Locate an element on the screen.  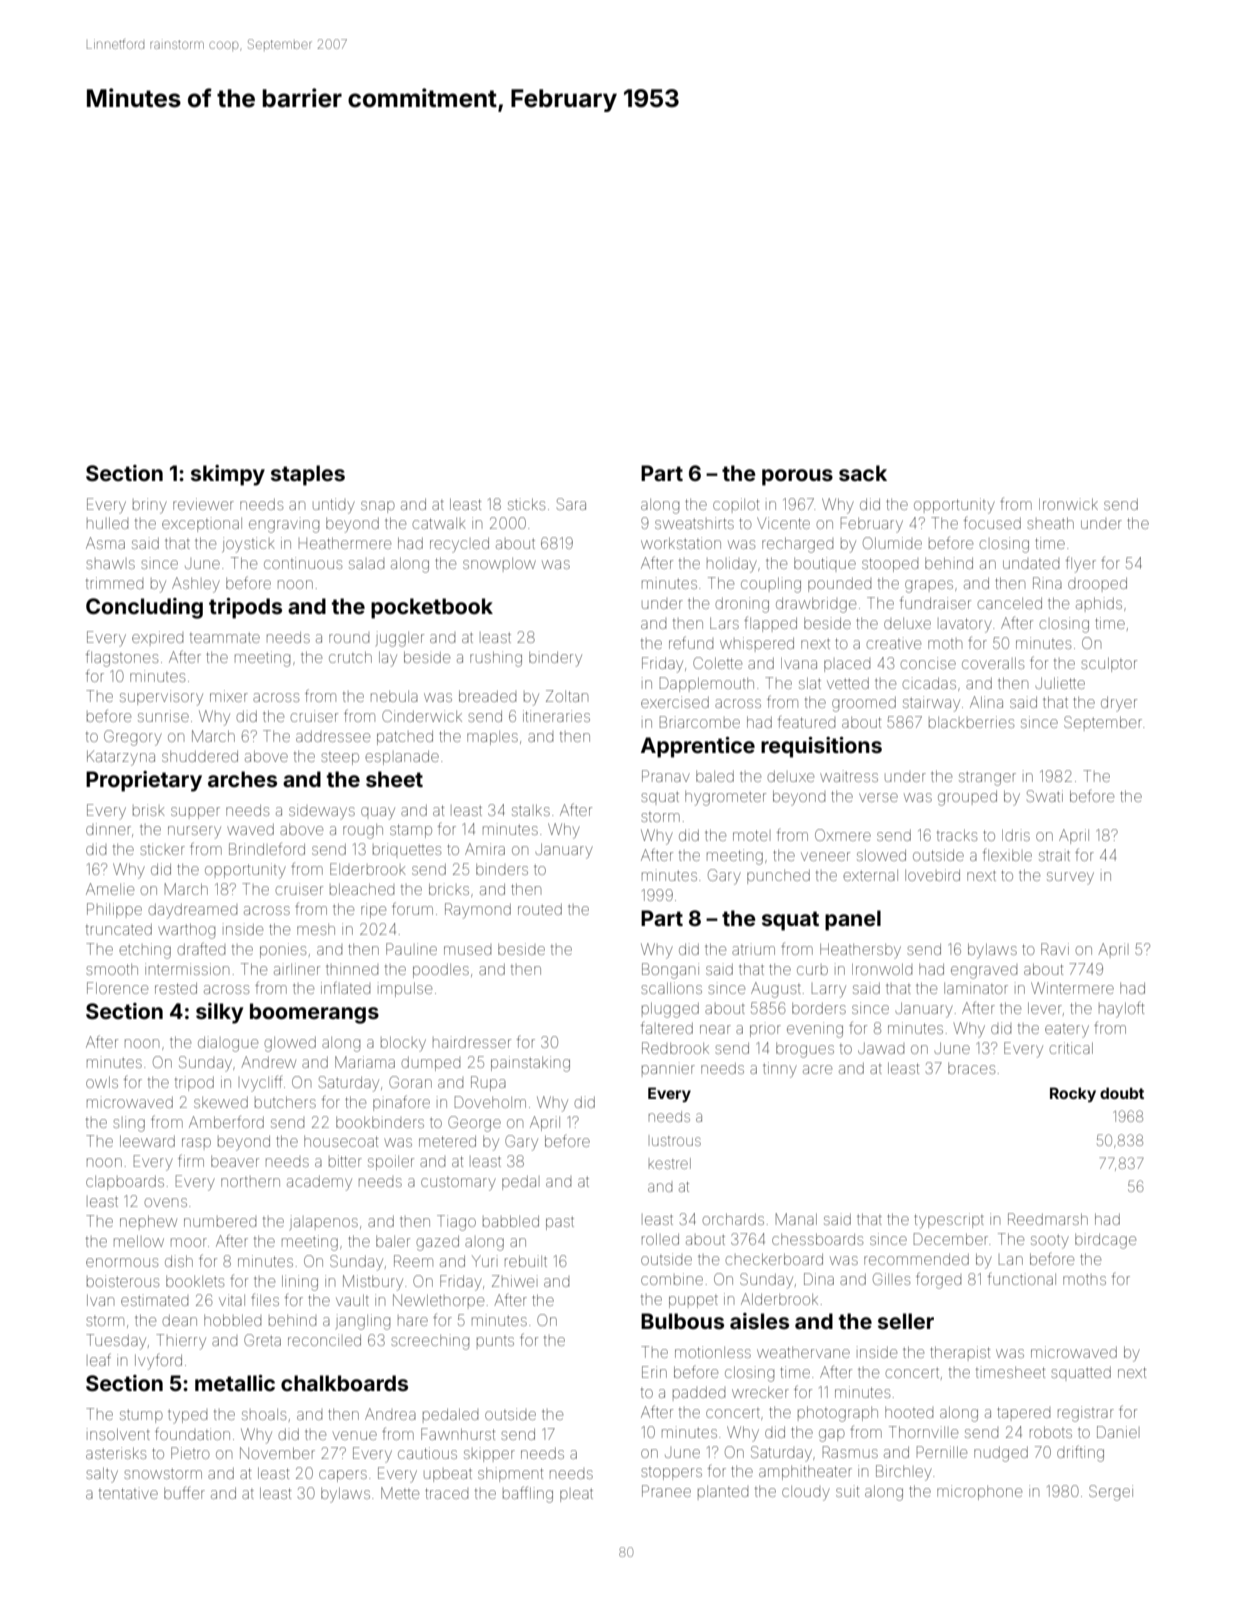
engraved is located at coordinates (984, 972).
